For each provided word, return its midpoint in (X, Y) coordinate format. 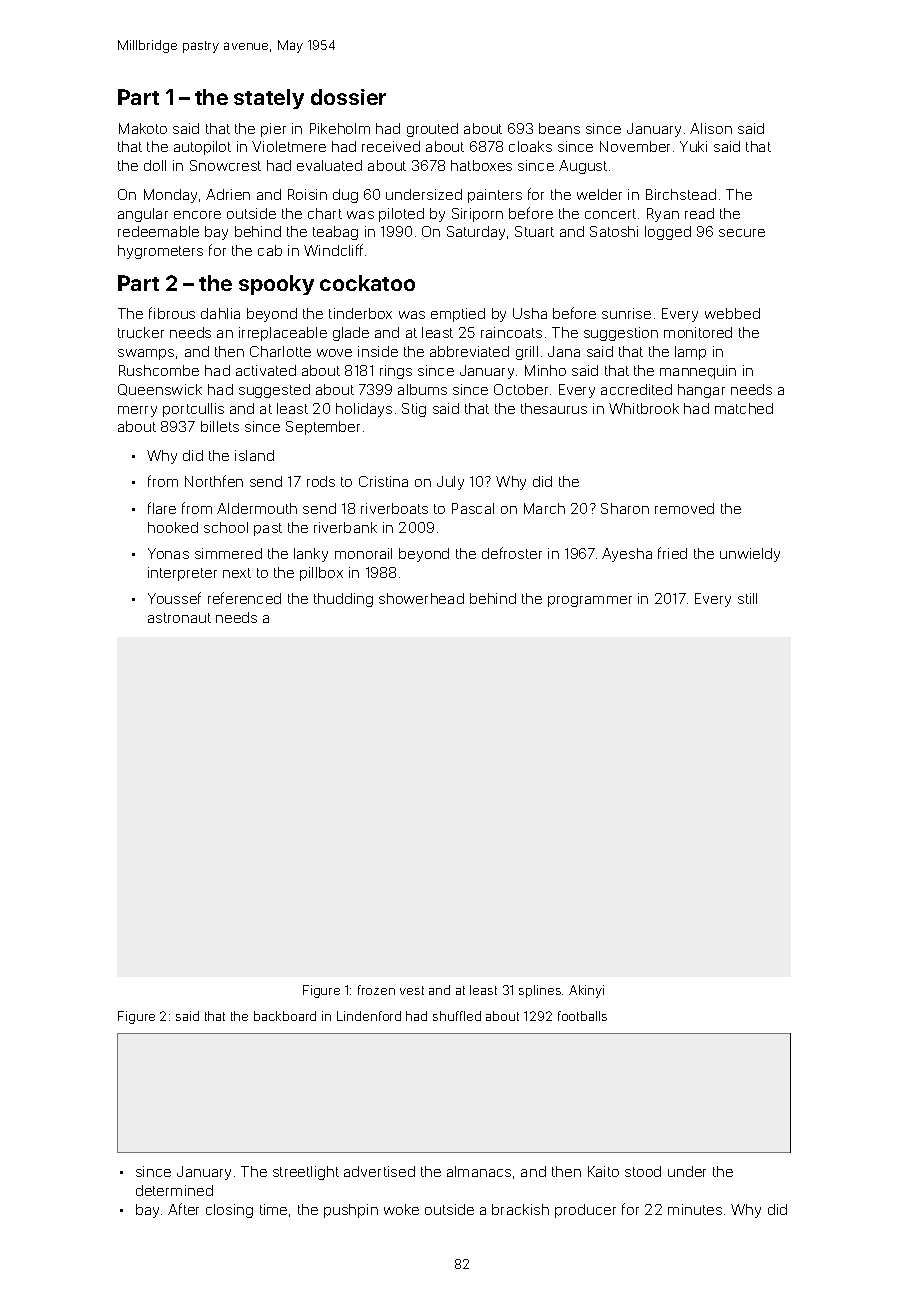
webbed (732, 313)
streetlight (306, 1173)
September (323, 428)
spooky (276, 285)
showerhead (421, 598)
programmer (590, 601)
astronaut (179, 618)
